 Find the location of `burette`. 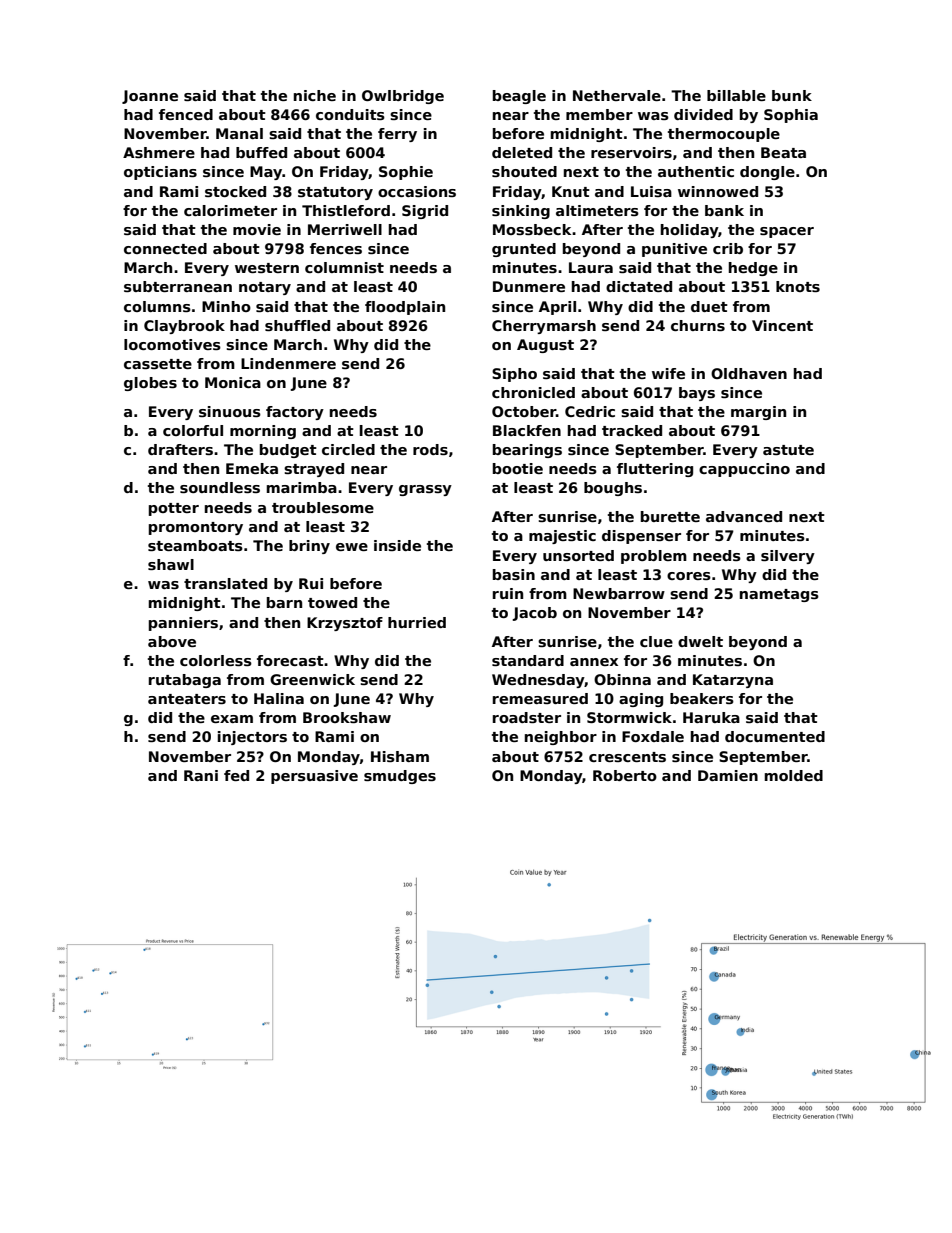

burette is located at coordinates (670, 516).
